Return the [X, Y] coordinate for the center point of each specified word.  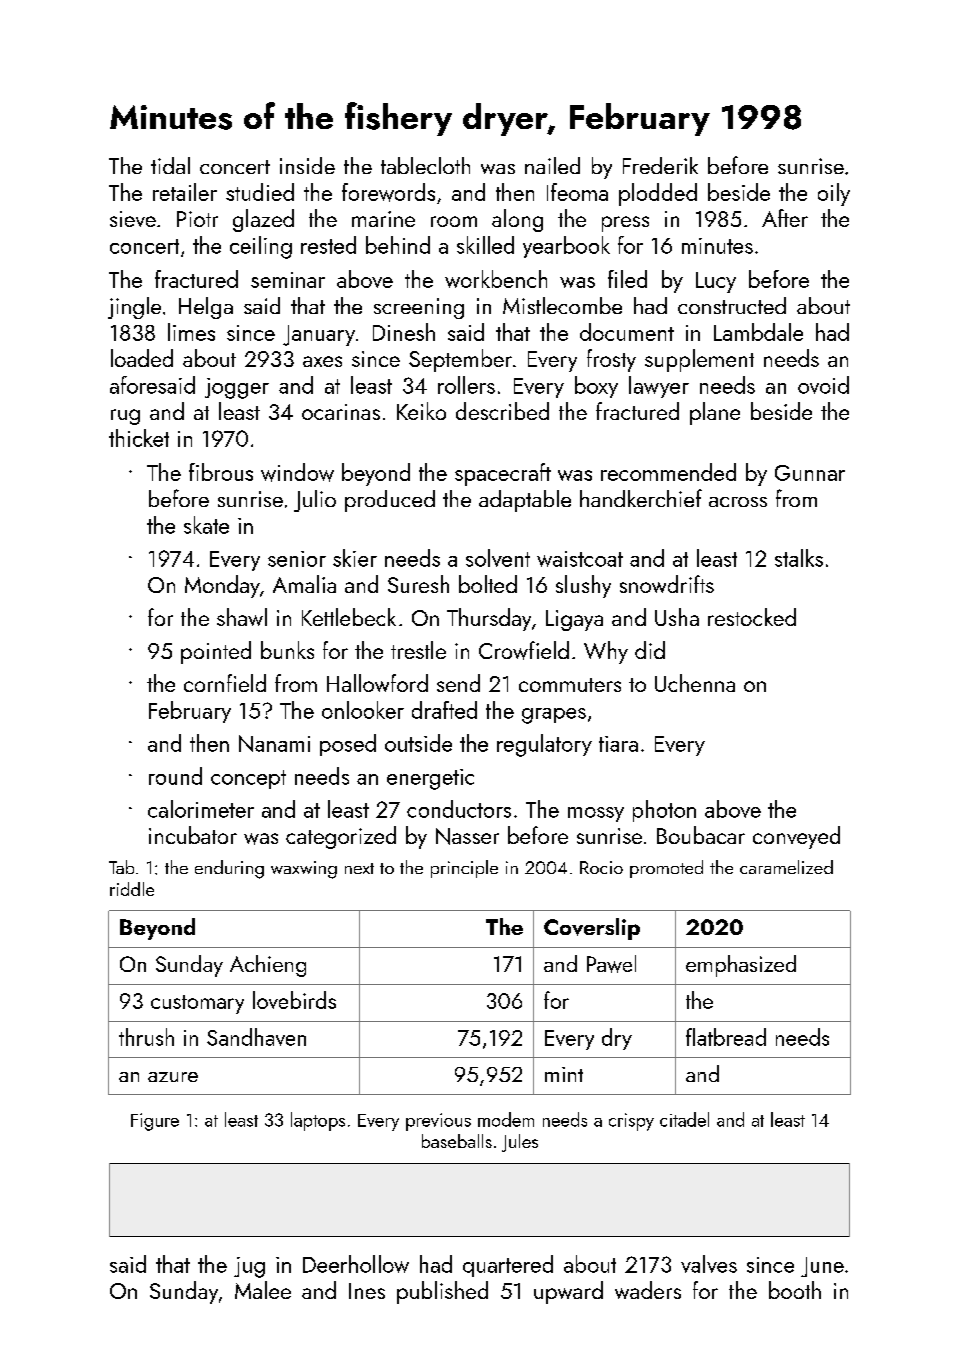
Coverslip [592, 929]
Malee [263, 1290]
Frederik [660, 165]
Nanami [274, 743]
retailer [185, 192]
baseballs [457, 1141]
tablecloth [425, 165]
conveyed [796, 837]
